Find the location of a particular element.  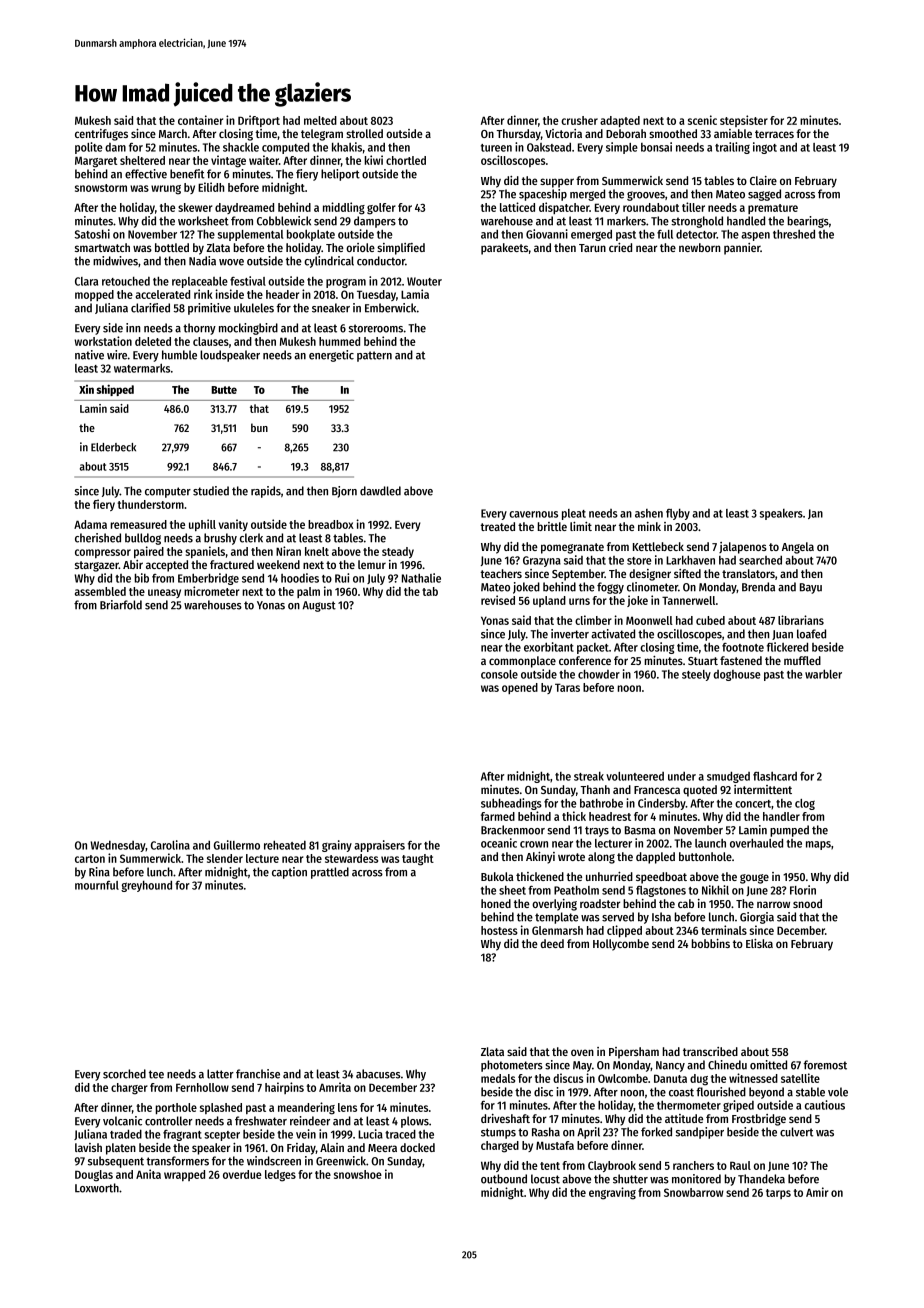

wire is located at coordinates (117, 355).
